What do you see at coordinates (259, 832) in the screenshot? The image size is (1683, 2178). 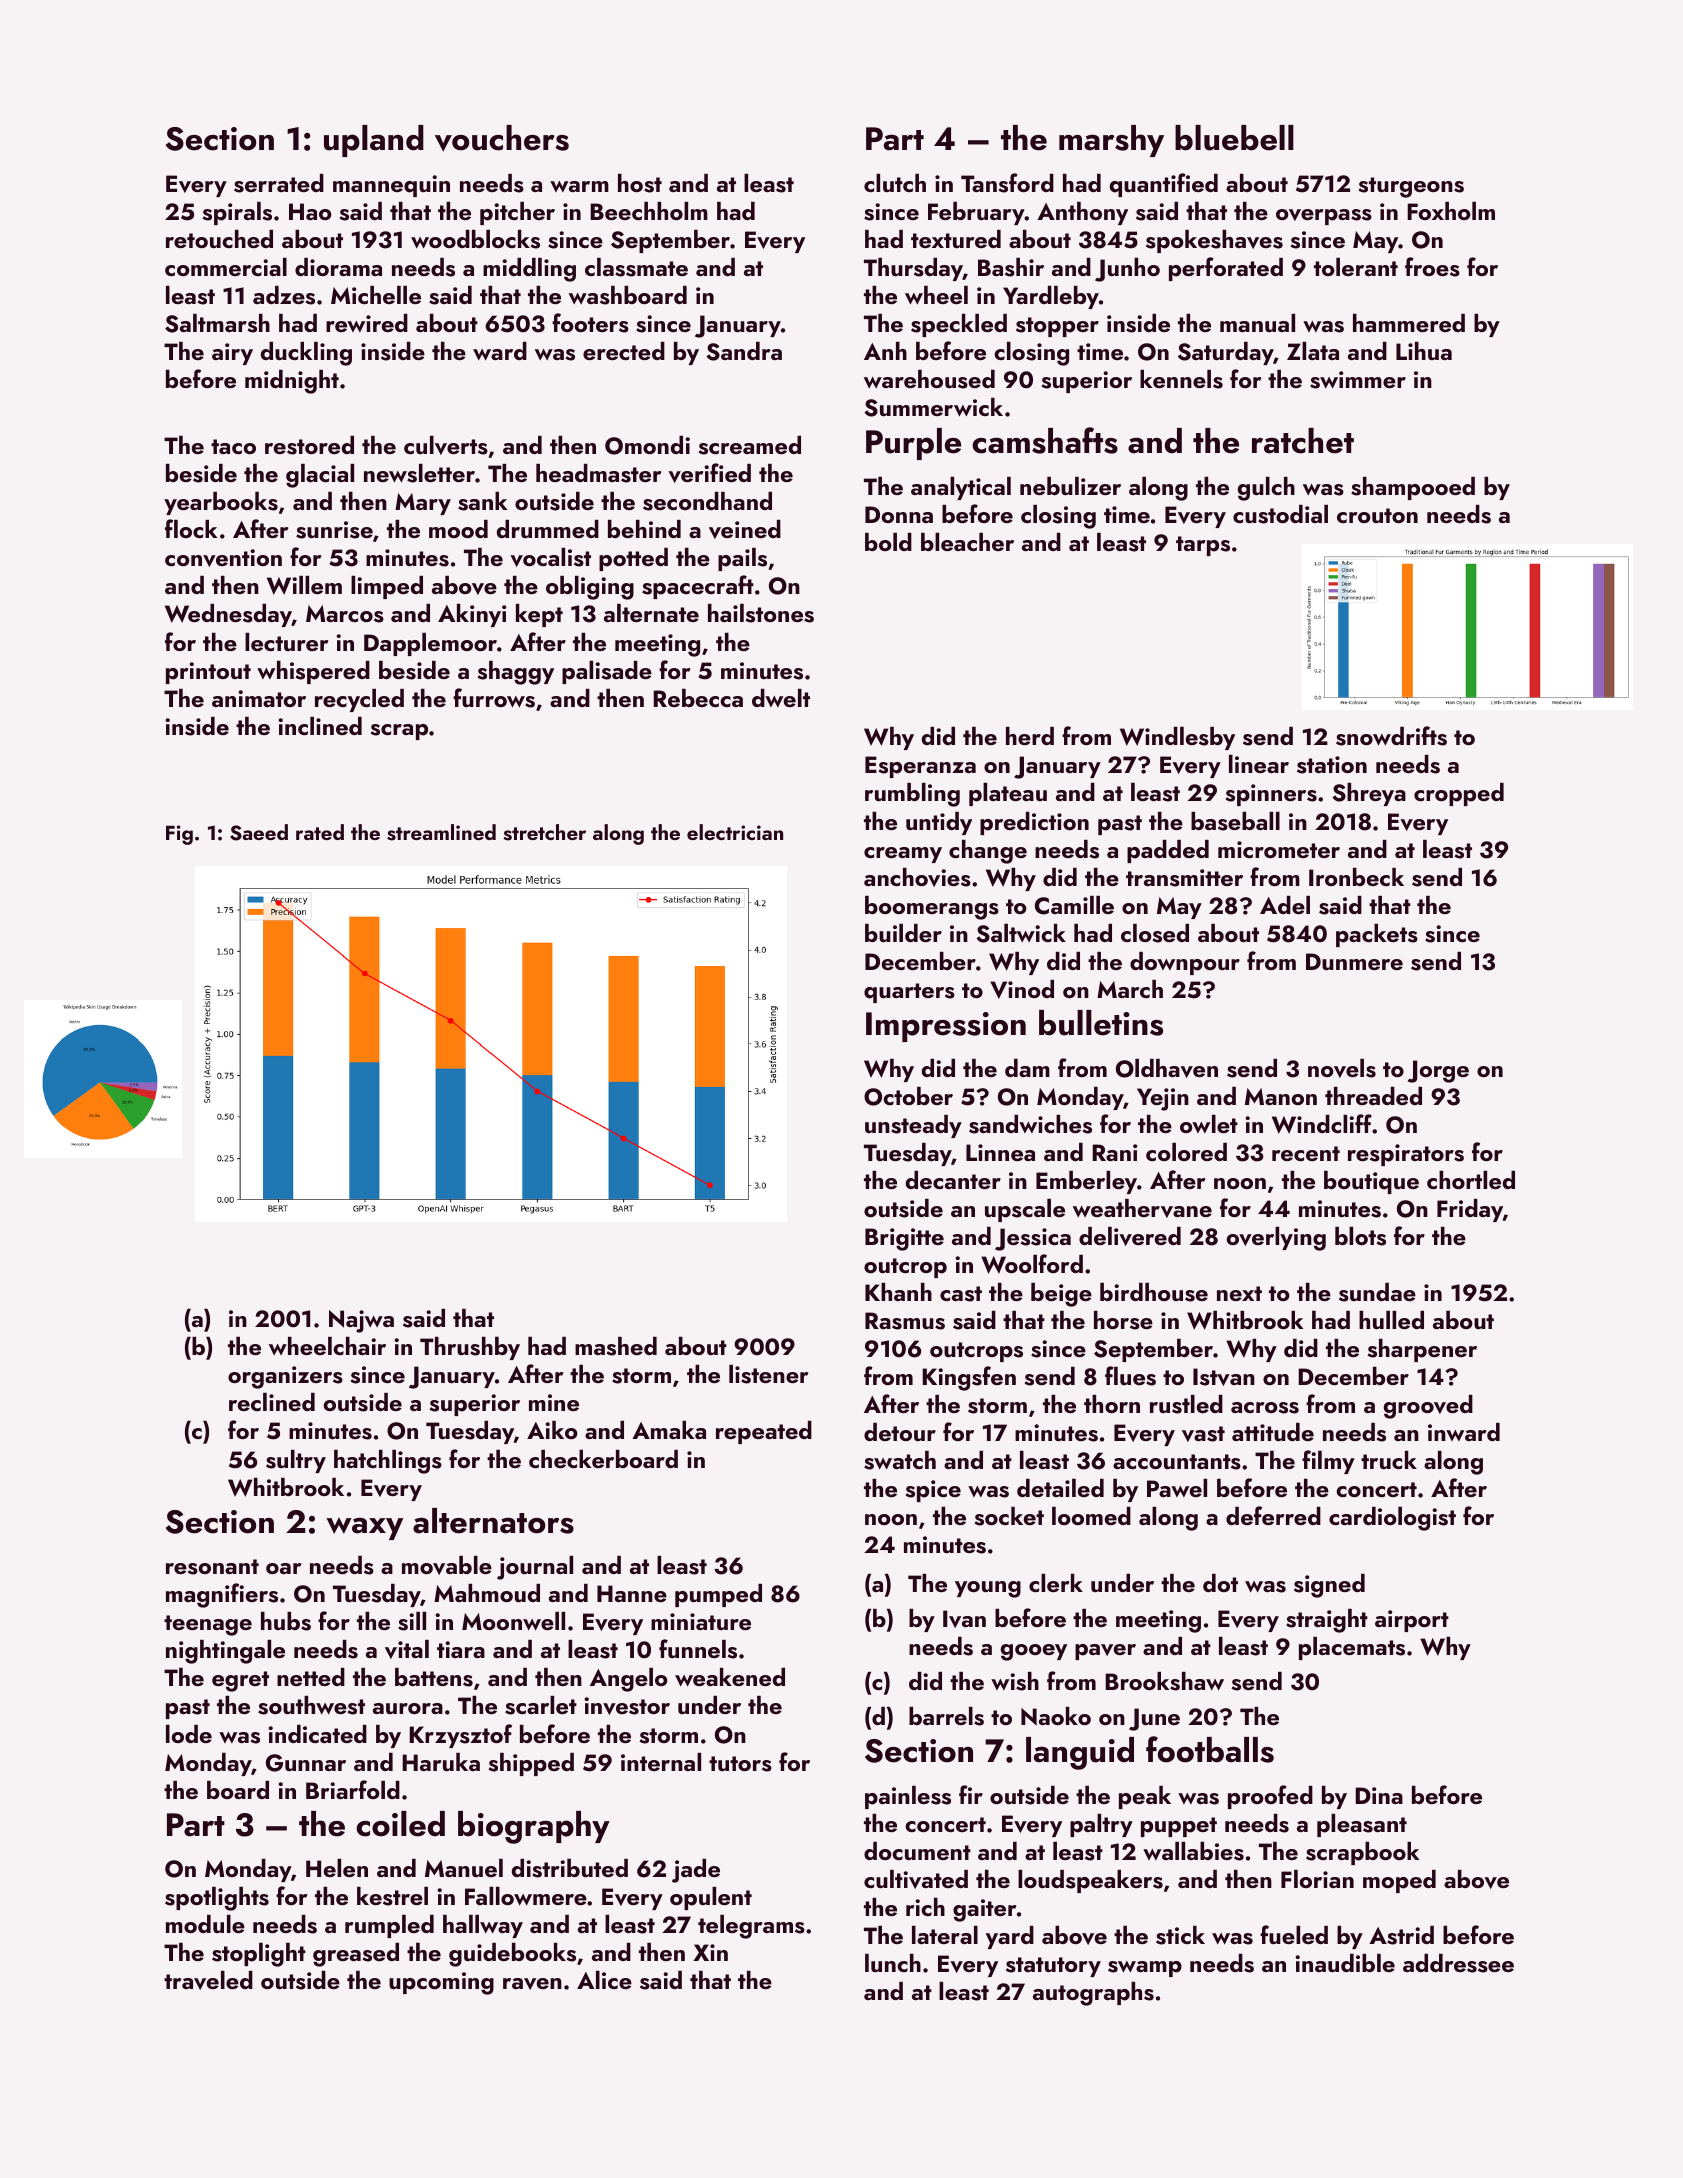 I see `Saeed` at bounding box center [259, 832].
